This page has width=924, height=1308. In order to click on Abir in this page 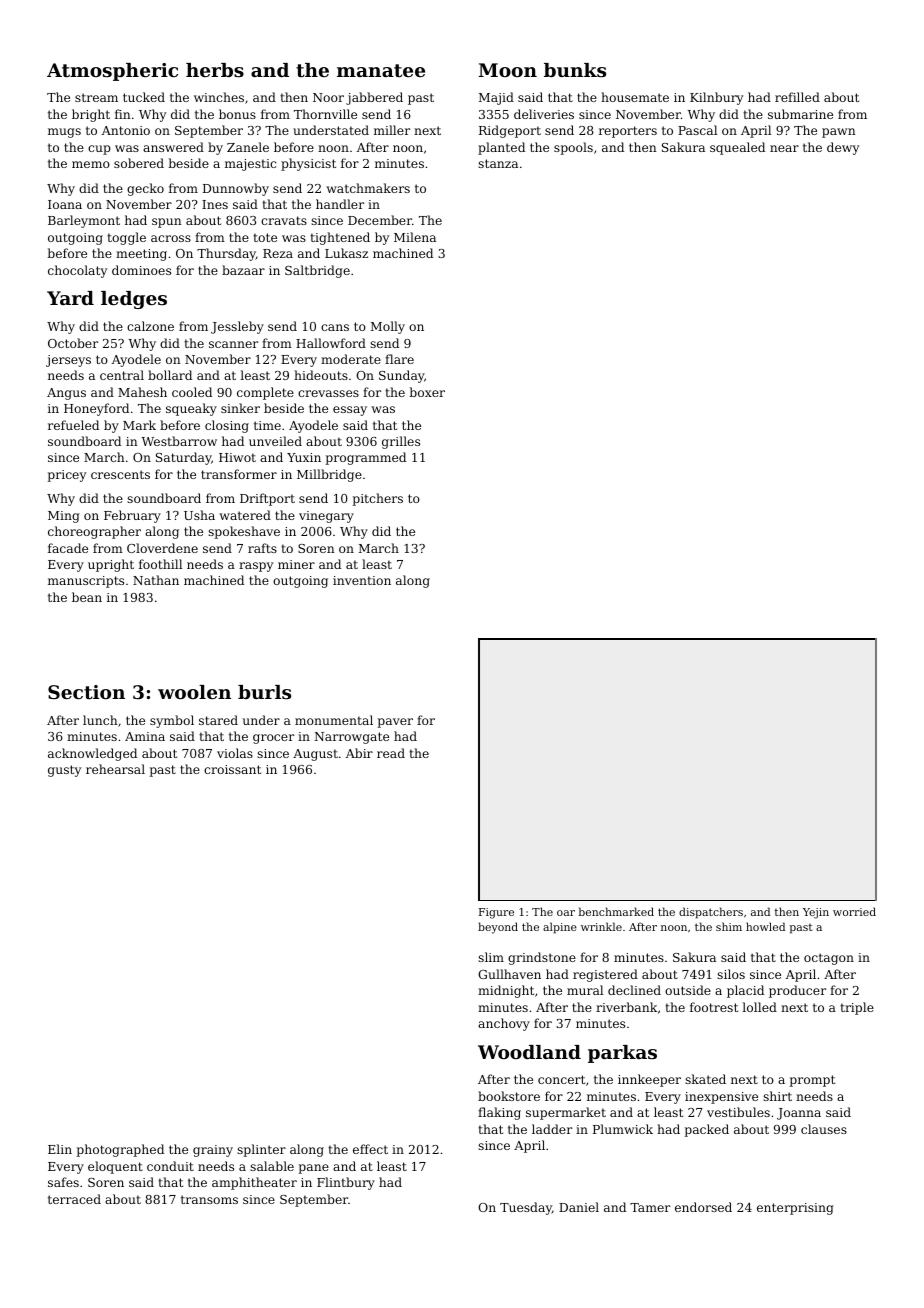, I will do `click(359, 753)`.
